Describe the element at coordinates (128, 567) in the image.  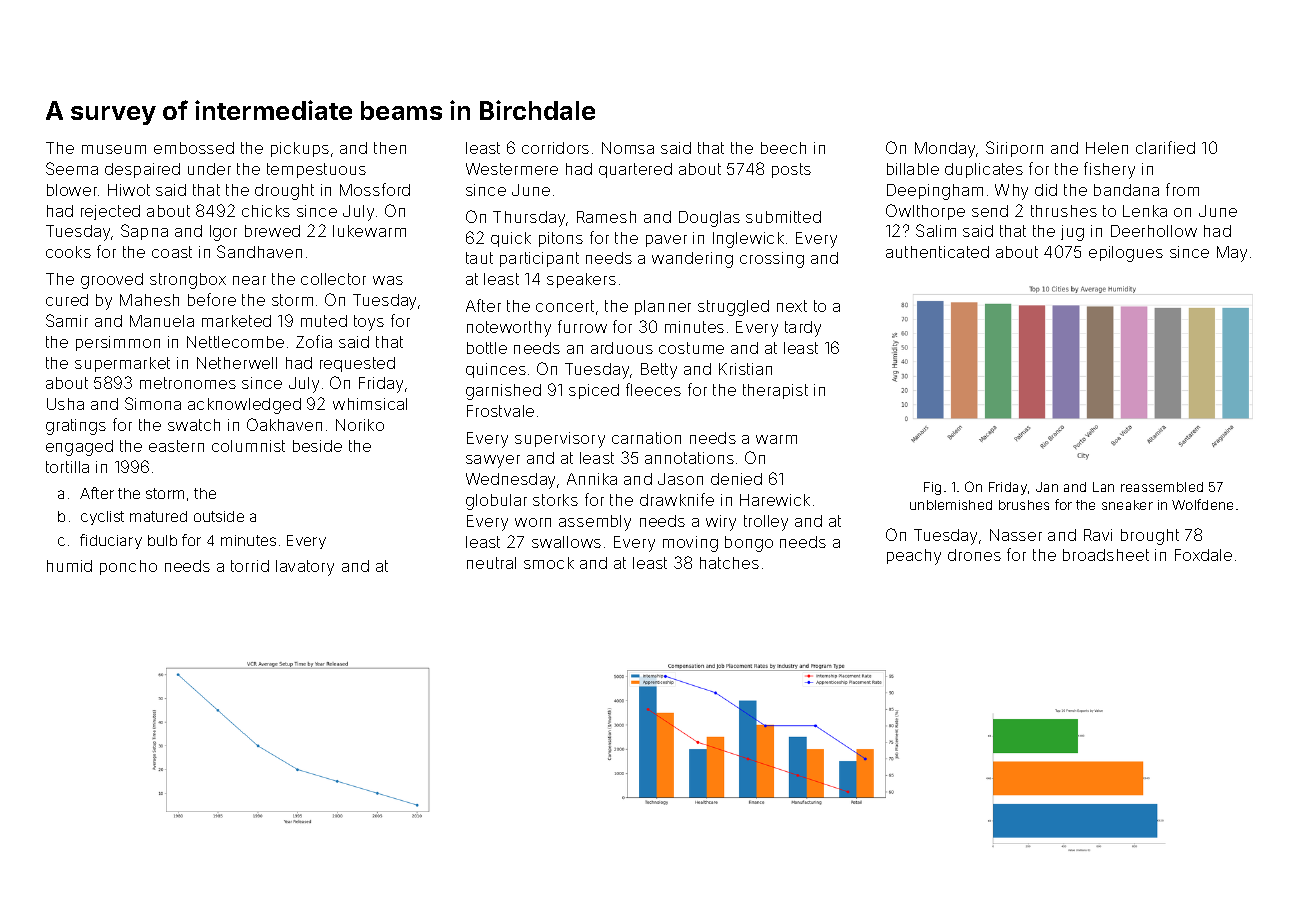
I see `poncho` at that location.
